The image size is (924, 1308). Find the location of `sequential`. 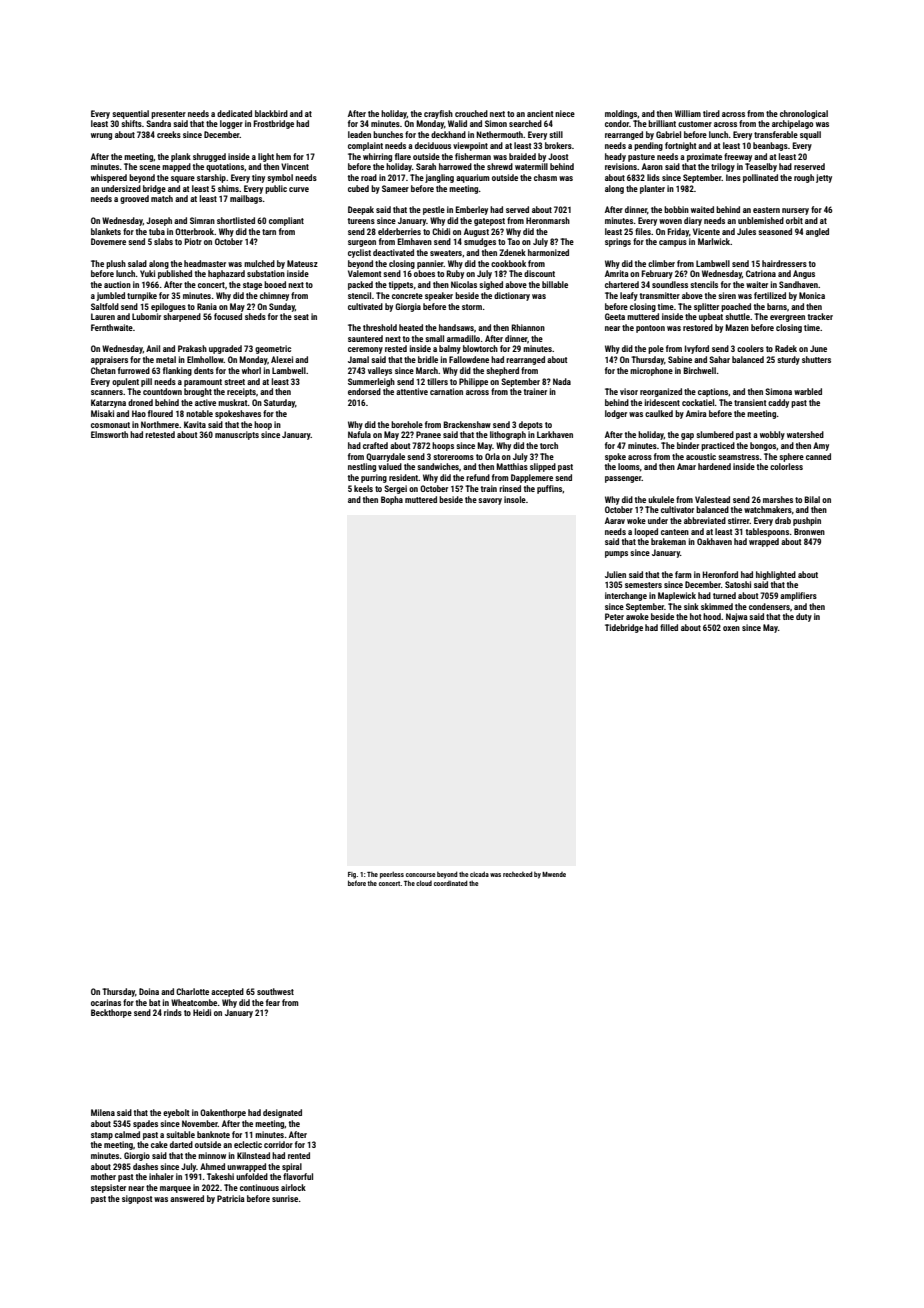

sequential is located at coordinates (130, 114).
